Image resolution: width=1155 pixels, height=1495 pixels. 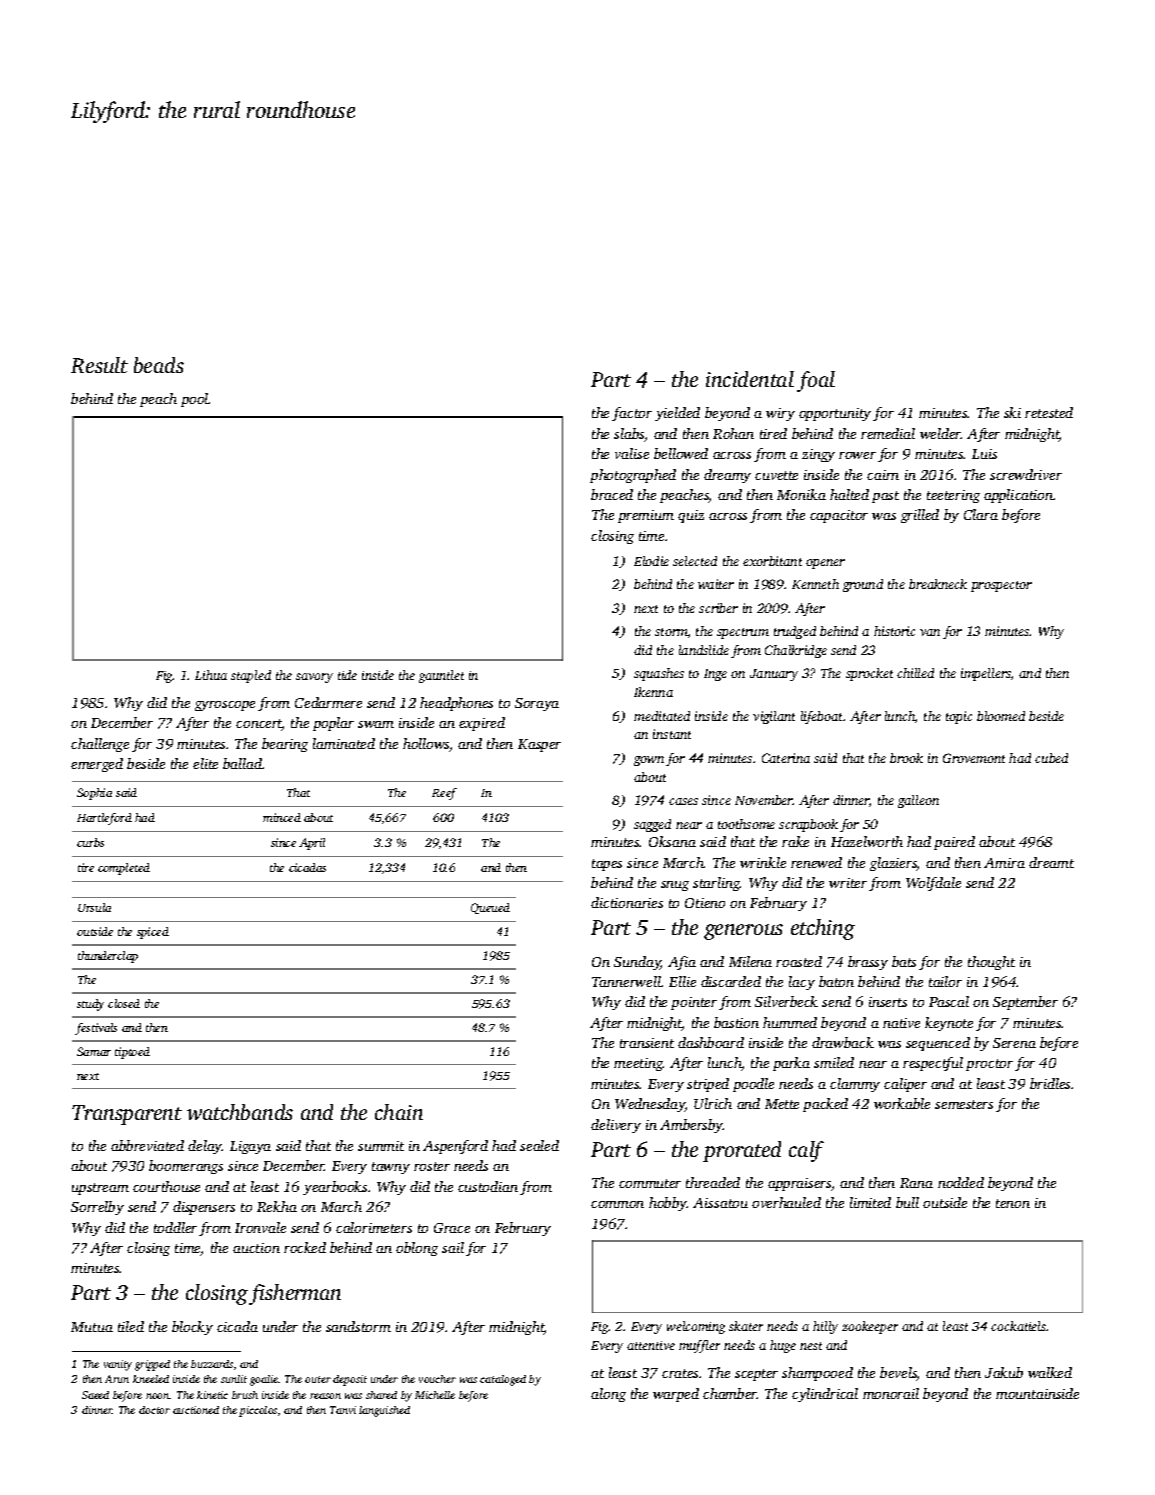 I want to click on watchbands, so click(x=240, y=1112).
